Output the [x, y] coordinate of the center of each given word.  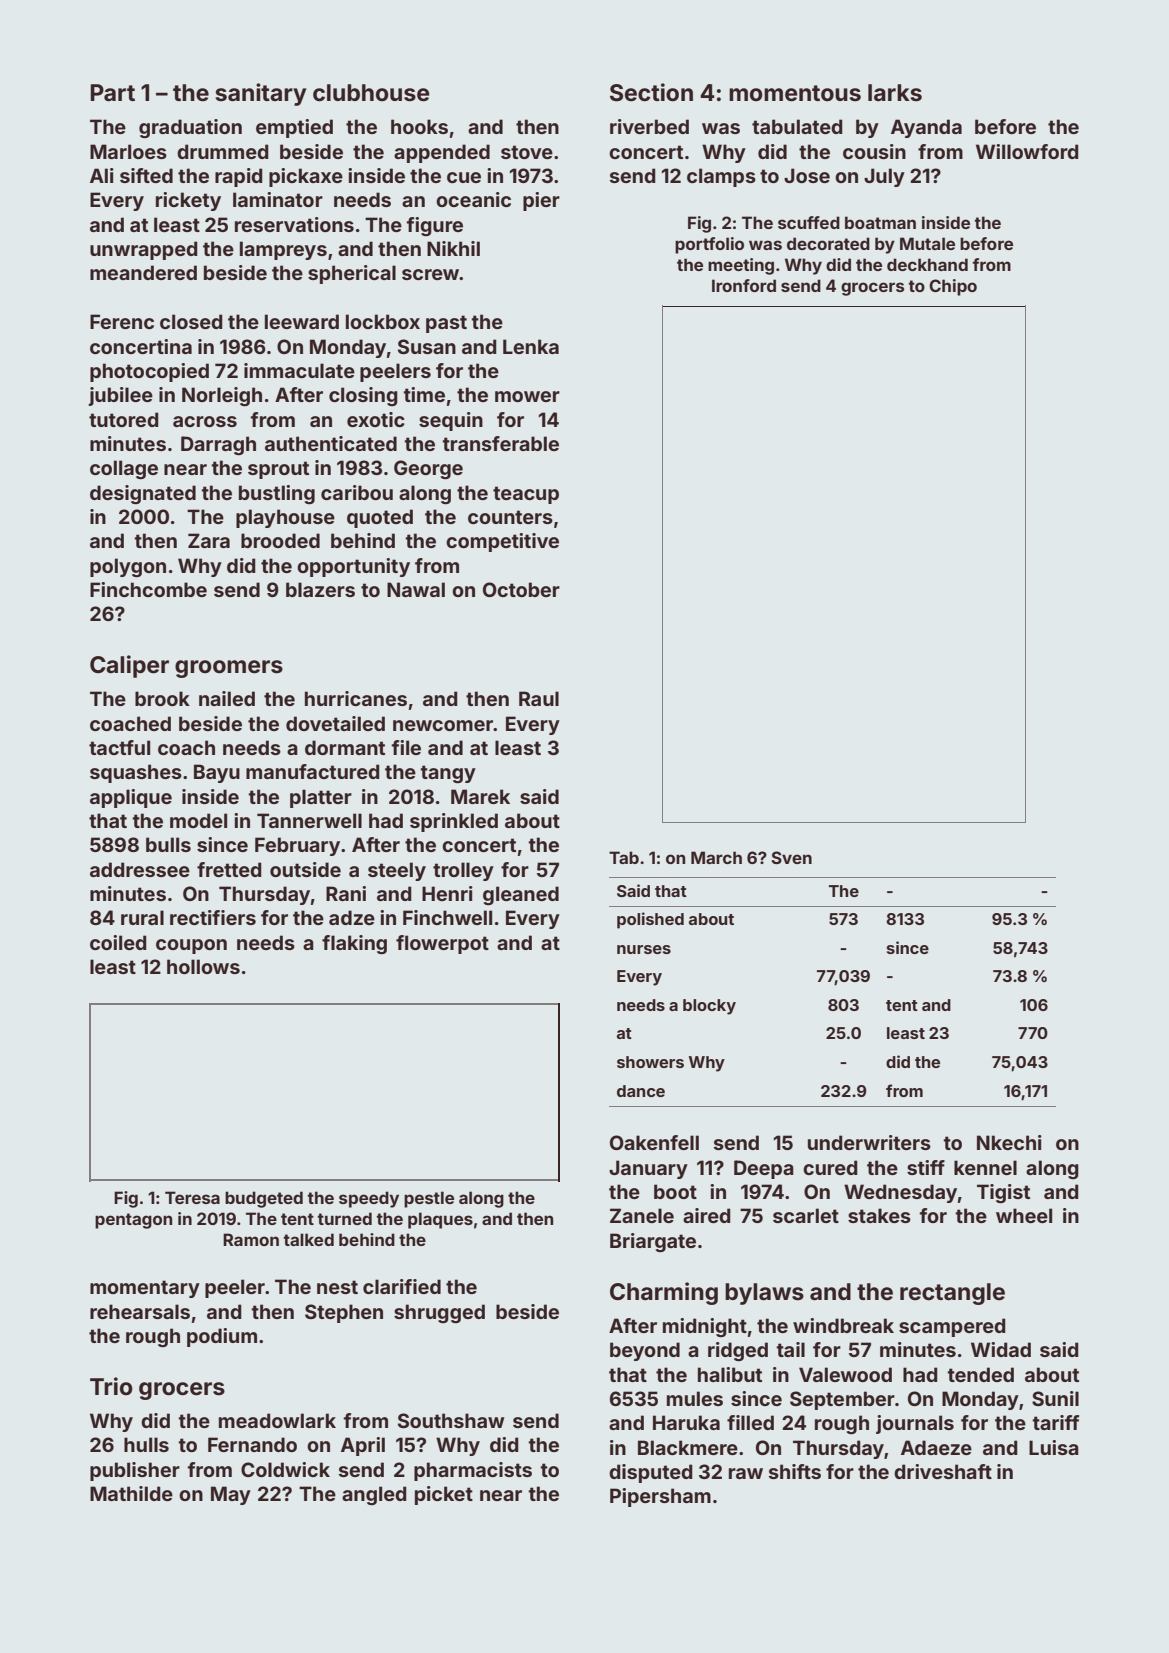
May [231, 1495]
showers [650, 1062]
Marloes [128, 151]
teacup [526, 495]
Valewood [845, 1374]
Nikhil [453, 248]
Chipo [953, 287]
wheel [1024, 1215]
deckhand [927, 264]
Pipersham [660, 1497]
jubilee [120, 396]
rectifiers [213, 917]
